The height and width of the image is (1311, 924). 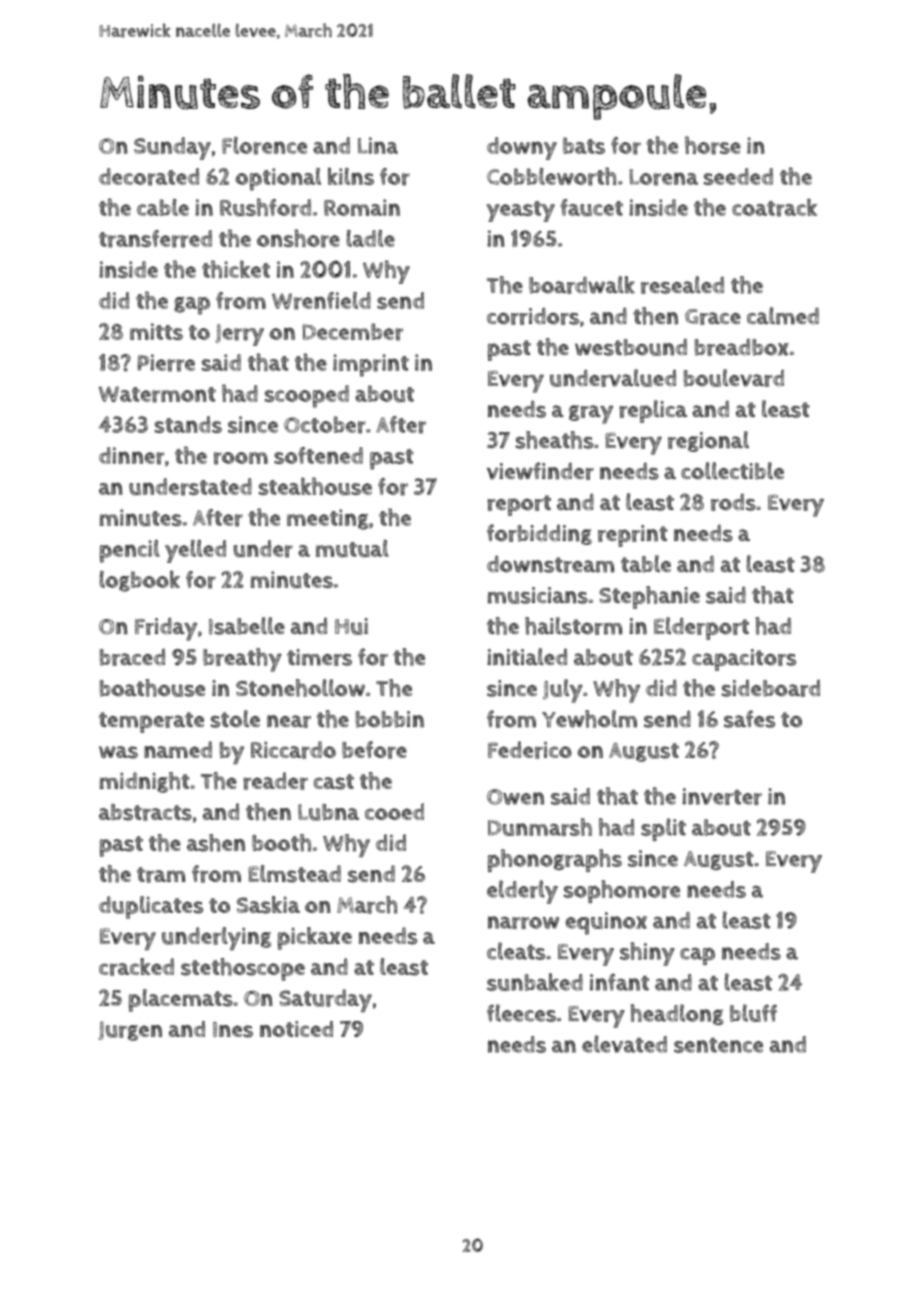 I want to click on Lina, so click(x=378, y=145).
